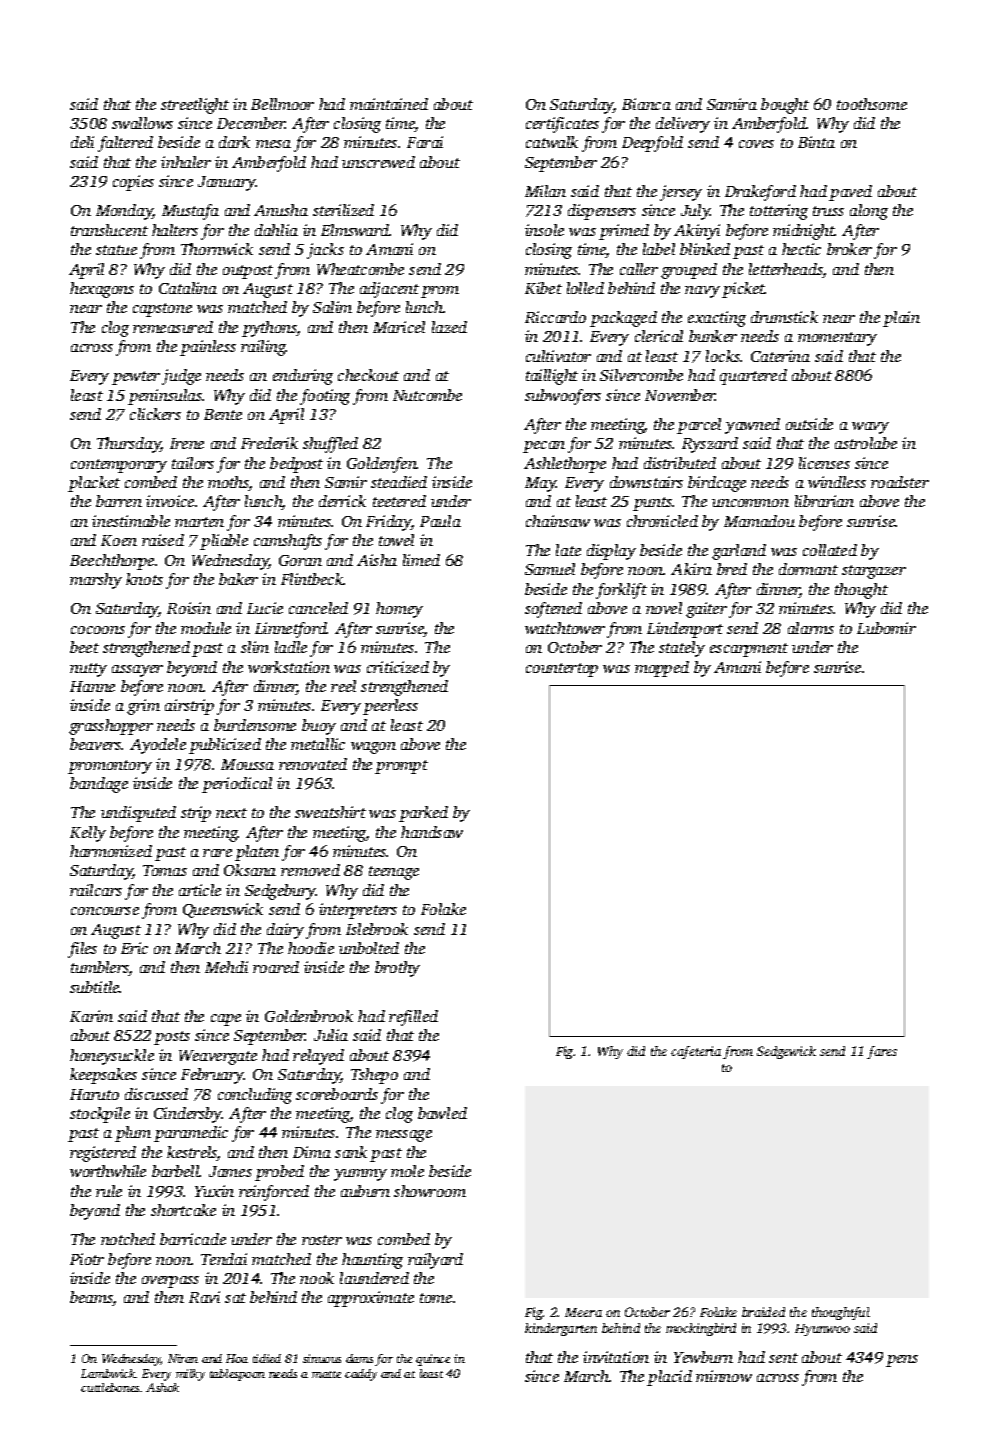  I want to click on Bellmoor, so click(282, 104).
